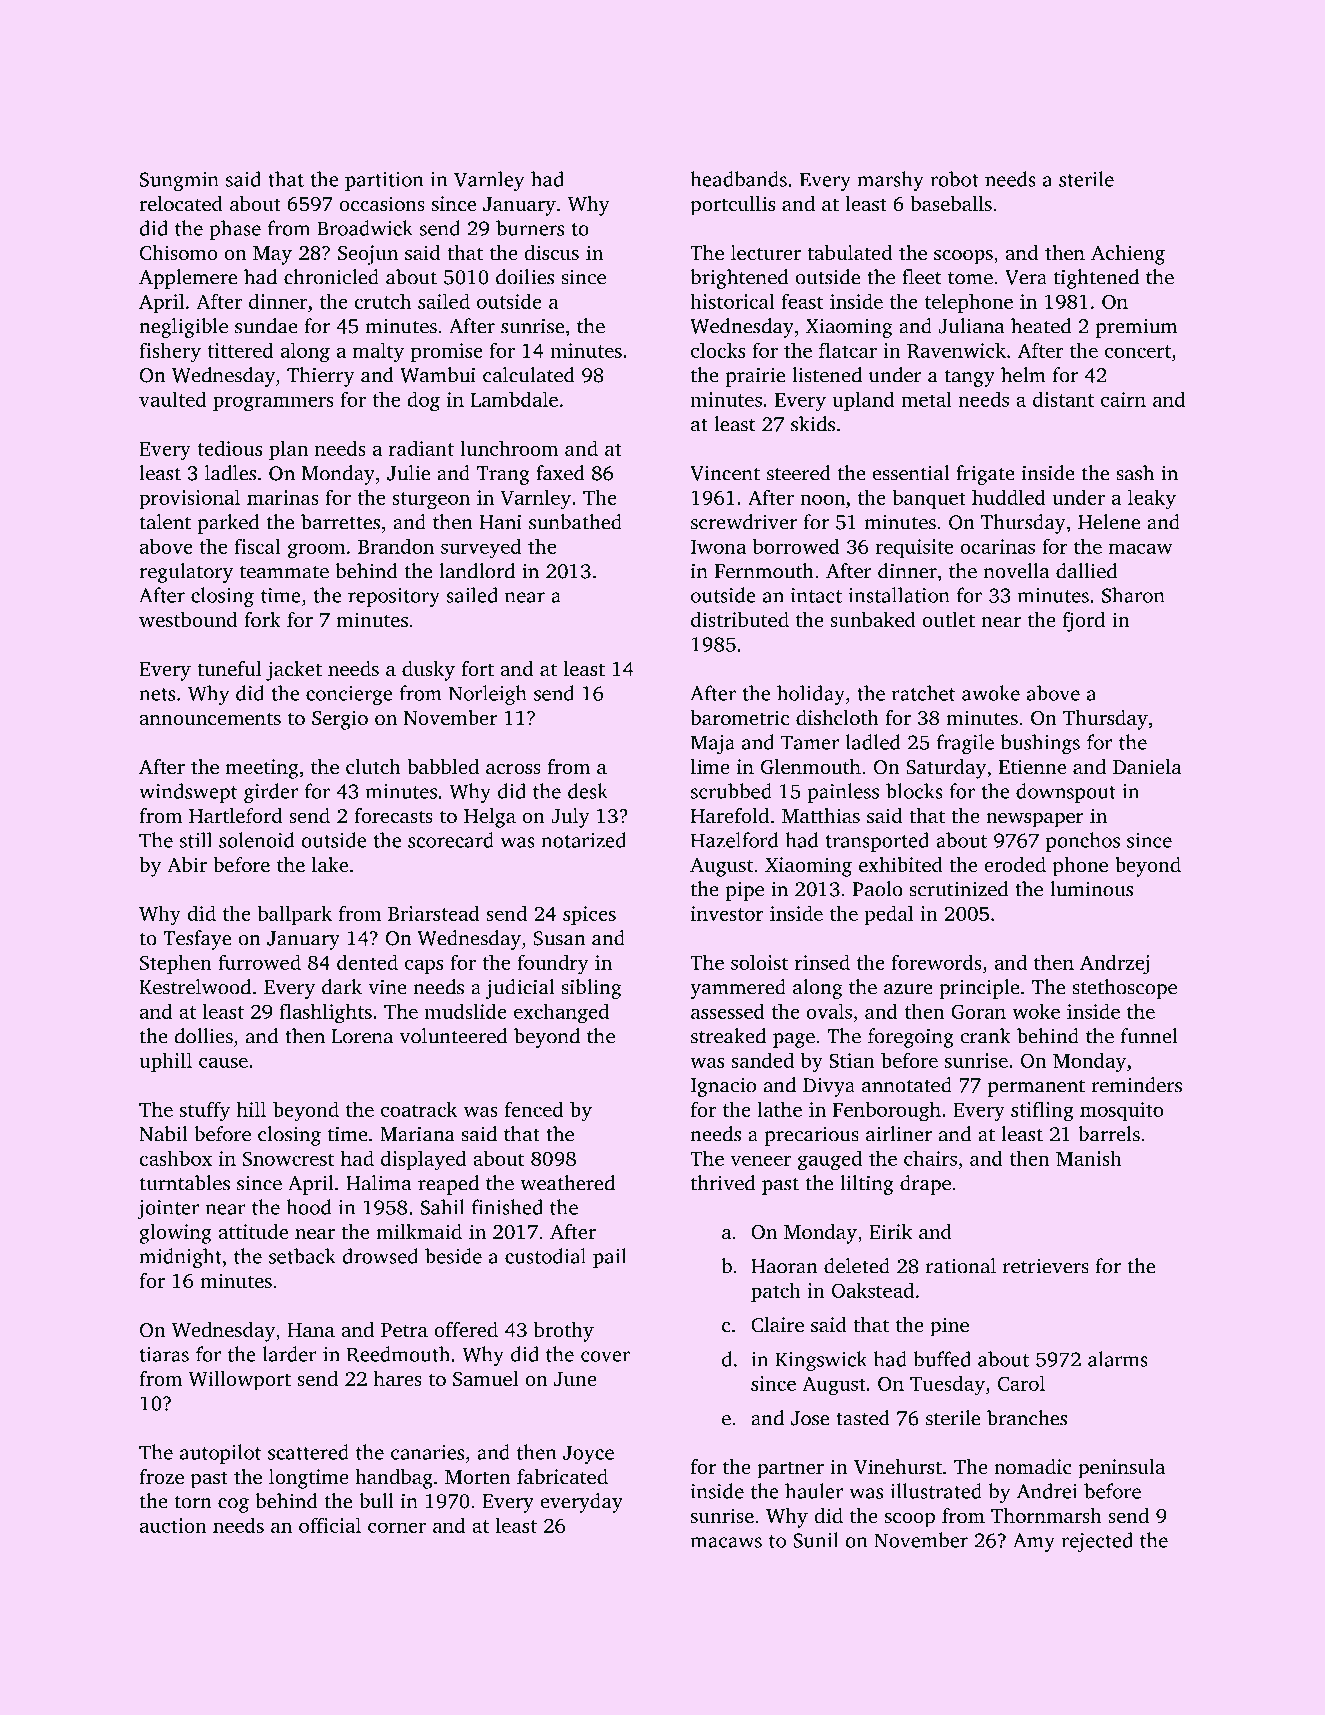 Image resolution: width=1325 pixels, height=1715 pixels. What do you see at coordinates (308, 1452) in the screenshot?
I see `scattered` at bounding box center [308, 1452].
